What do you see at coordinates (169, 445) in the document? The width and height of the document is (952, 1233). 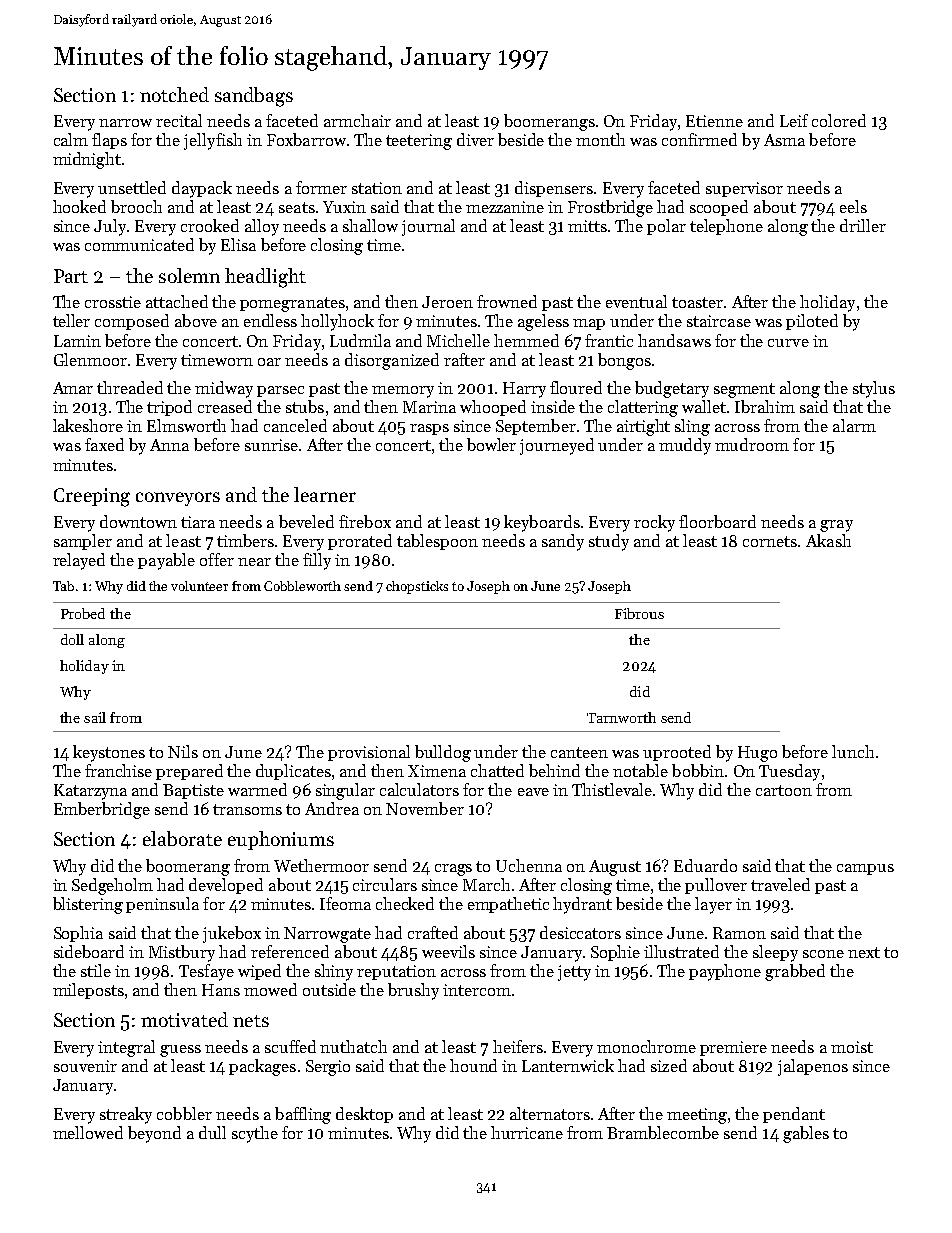 I see `Anna` at bounding box center [169, 445].
